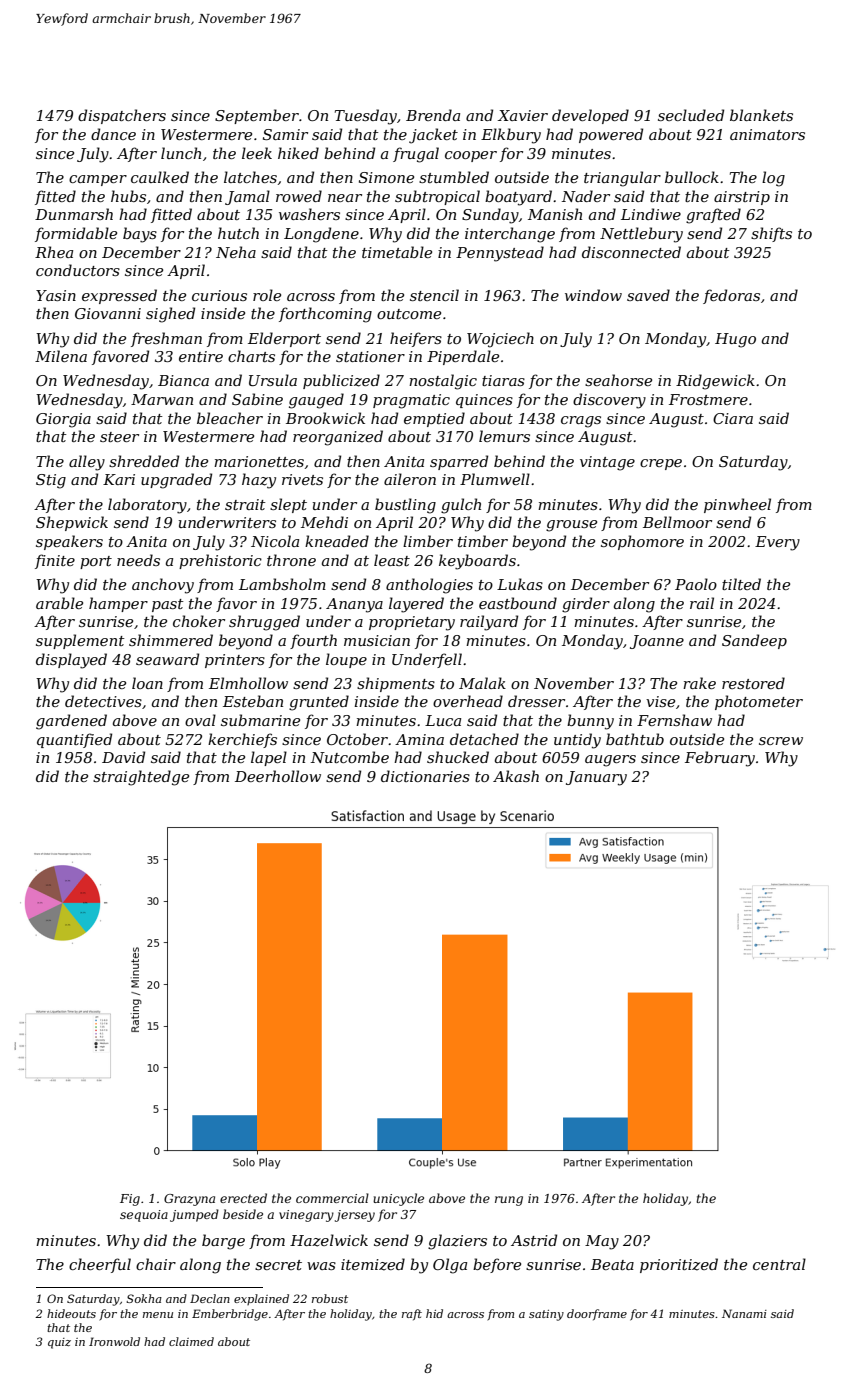  I want to click on prioritized, so click(679, 1265).
